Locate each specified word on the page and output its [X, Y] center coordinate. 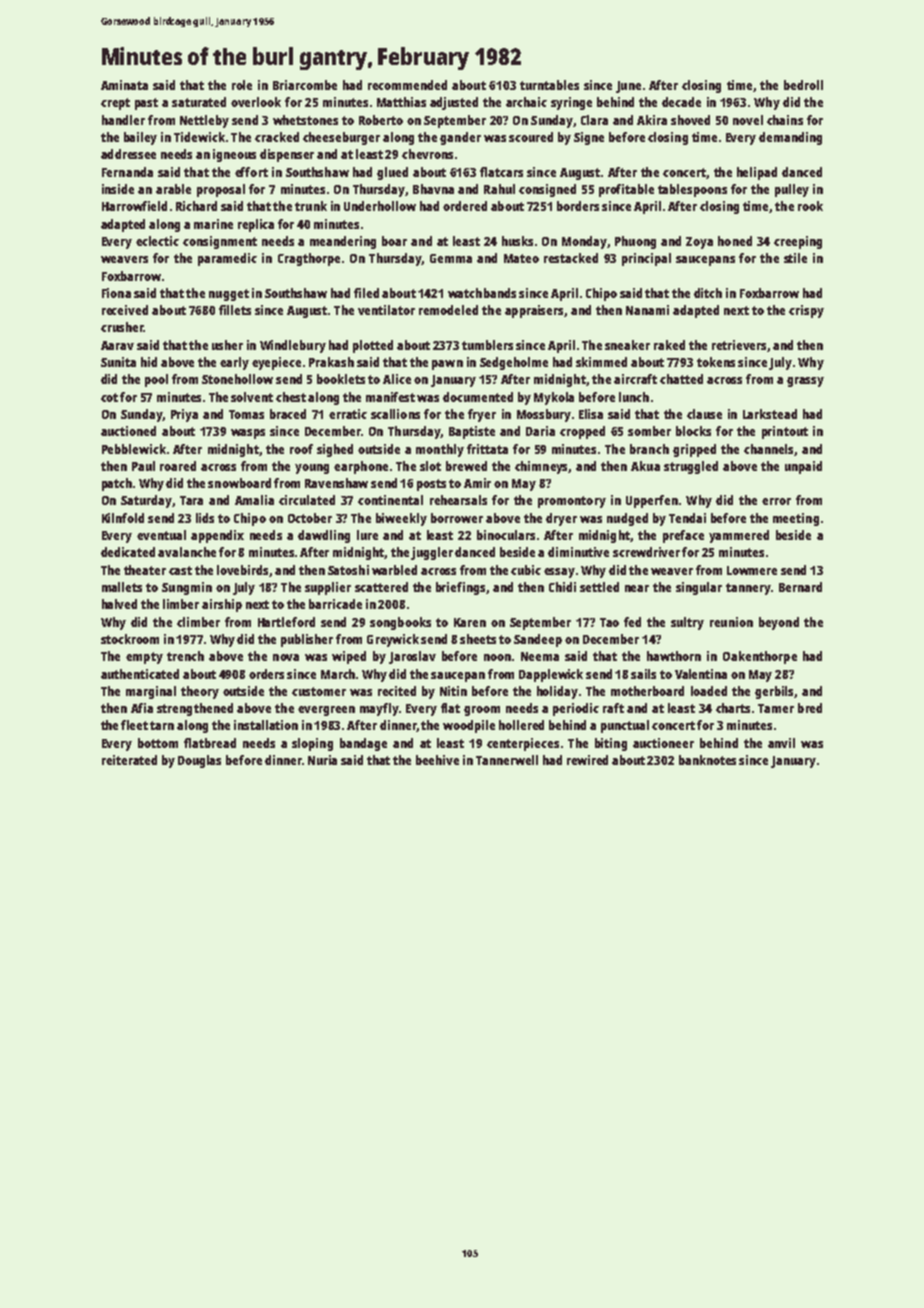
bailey [140, 138]
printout [785, 432]
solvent [252, 397]
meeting [796, 519]
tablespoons [692, 190]
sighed [335, 450]
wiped [349, 657]
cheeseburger [341, 138]
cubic [526, 570]
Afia [142, 708]
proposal [221, 190]
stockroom [130, 639]
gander [460, 138]
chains [785, 120]
